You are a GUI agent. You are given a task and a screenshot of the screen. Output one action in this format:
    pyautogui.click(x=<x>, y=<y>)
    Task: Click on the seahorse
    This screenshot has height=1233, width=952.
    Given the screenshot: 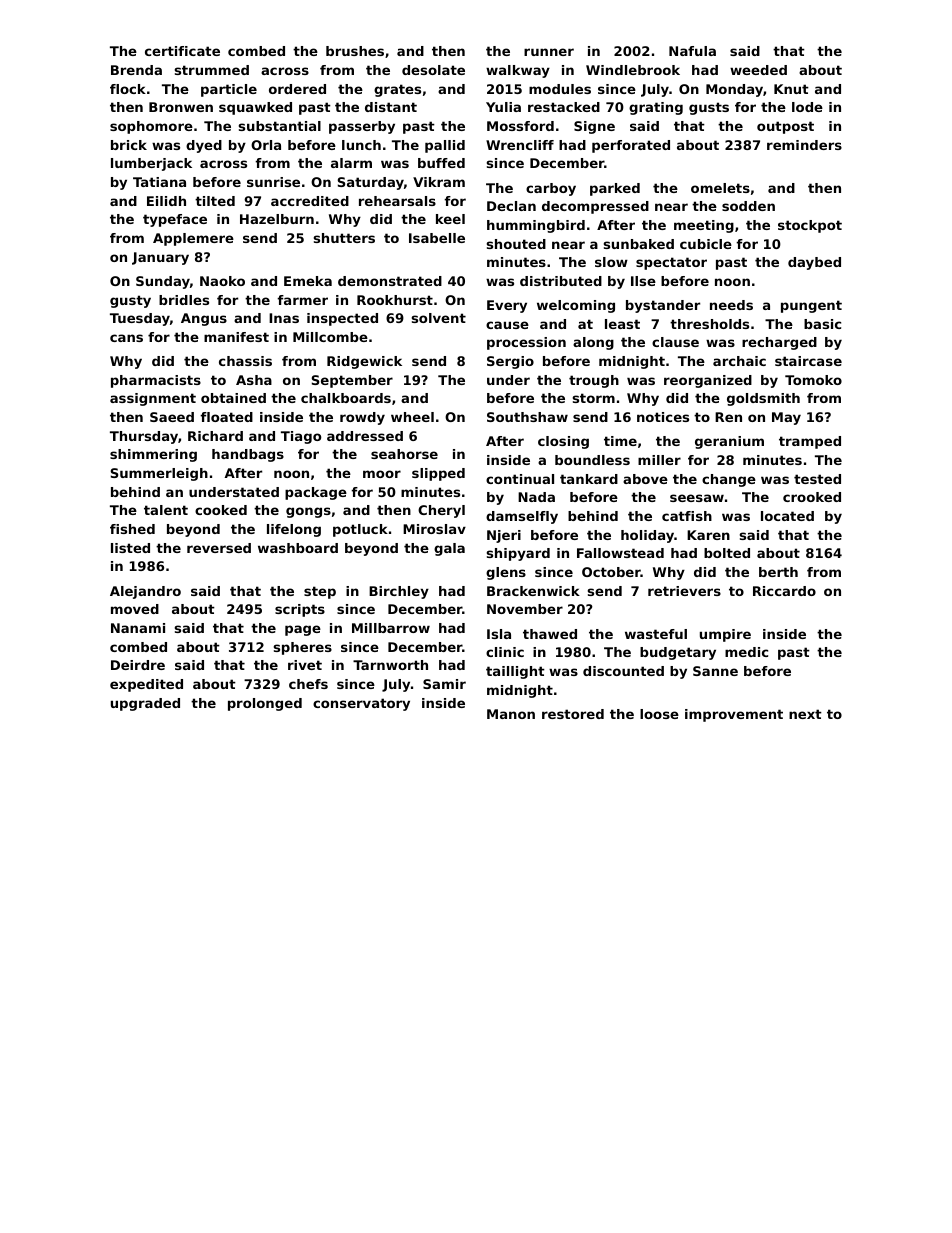 What is the action you would take?
    pyautogui.click(x=404, y=454)
